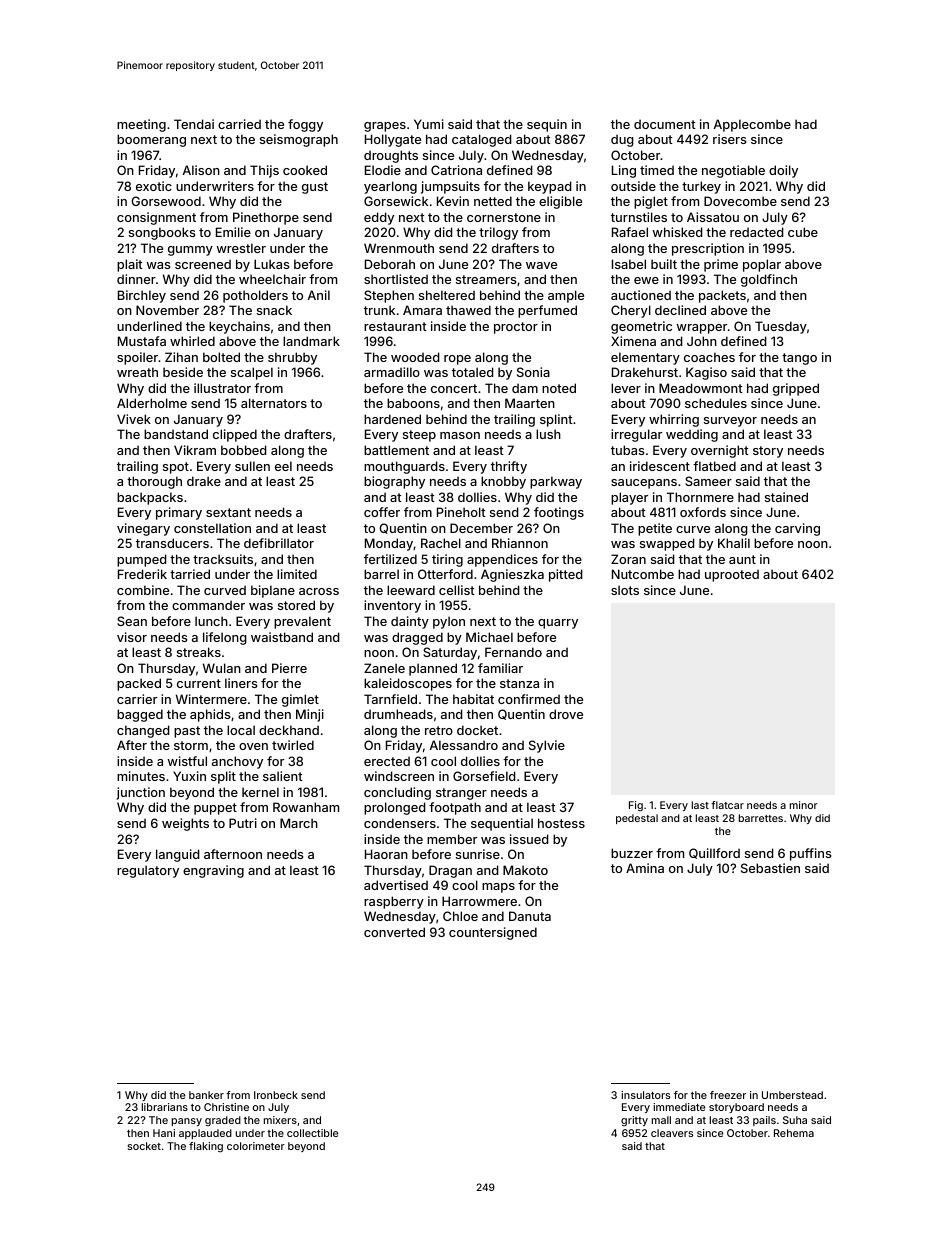 Image resolution: width=952 pixels, height=1233 pixels. What do you see at coordinates (560, 202) in the page?
I see `eligible` at bounding box center [560, 202].
